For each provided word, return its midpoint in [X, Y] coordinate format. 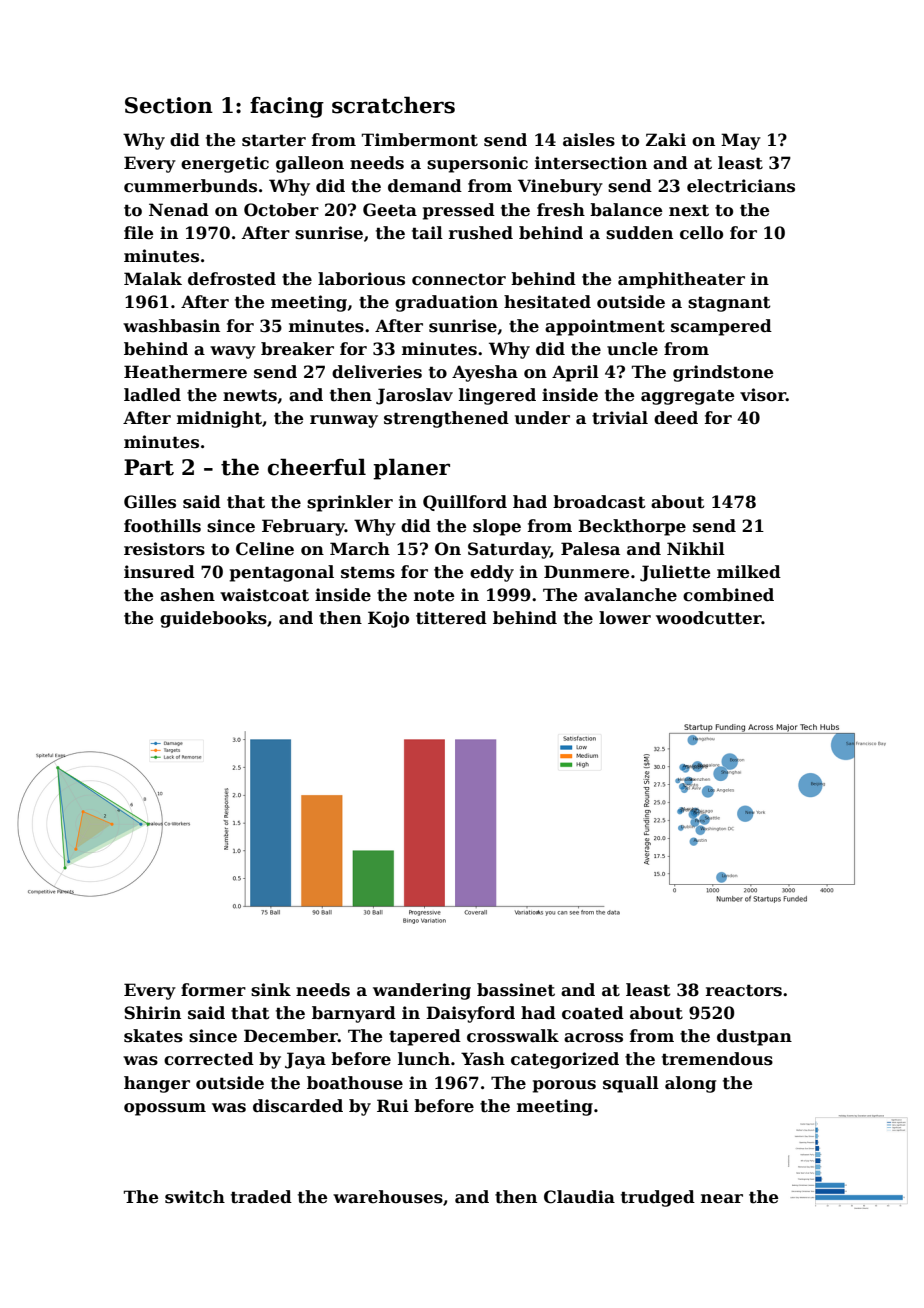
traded [261, 1197]
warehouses [388, 1197]
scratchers [393, 105]
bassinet [516, 990]
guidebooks [213, 619]
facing [287, 107]
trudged [658, 1198]
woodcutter [709, 618]
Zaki [666, 139]
